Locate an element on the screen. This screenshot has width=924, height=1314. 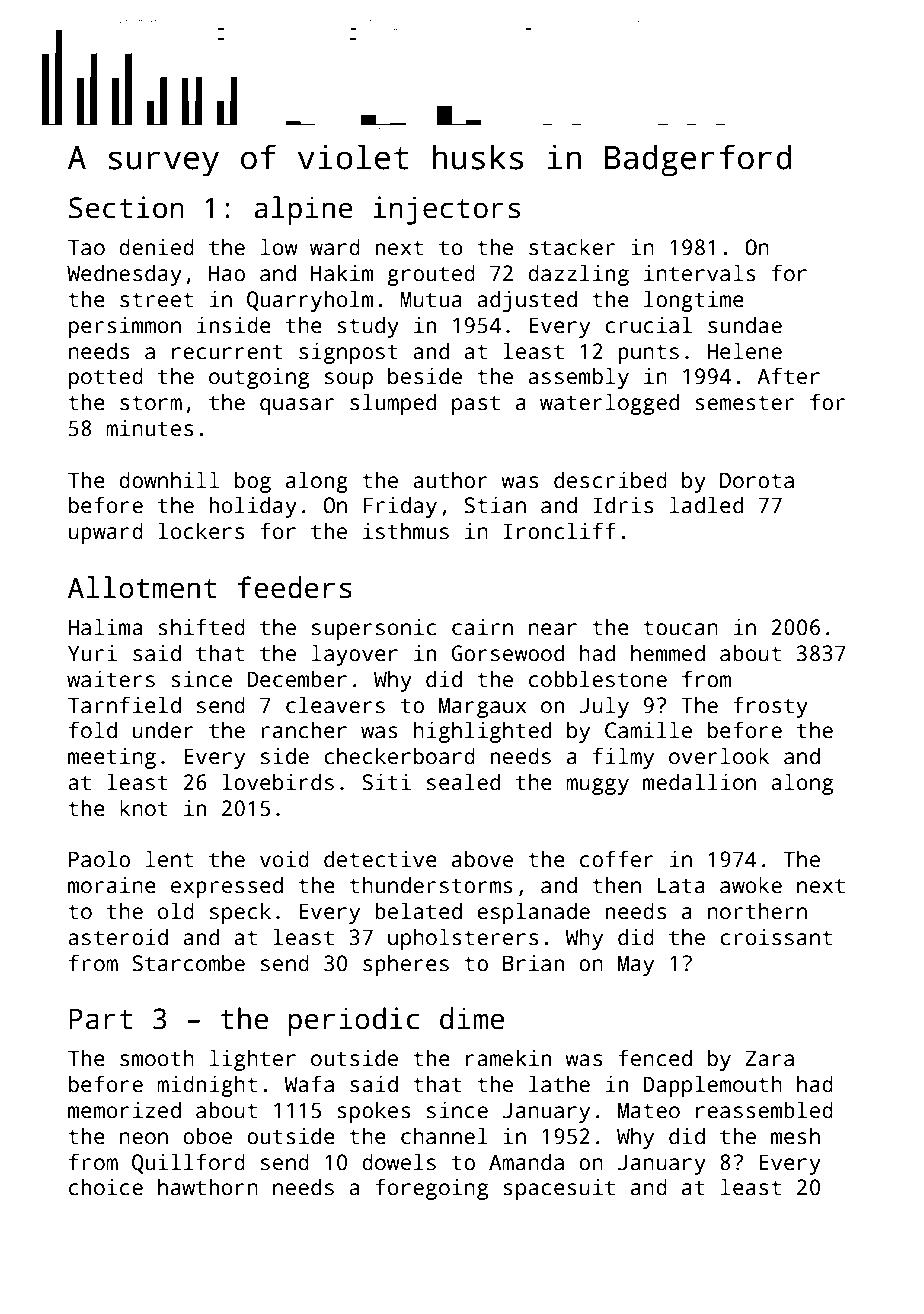
Mutua is located at coordinates (431, 299).
